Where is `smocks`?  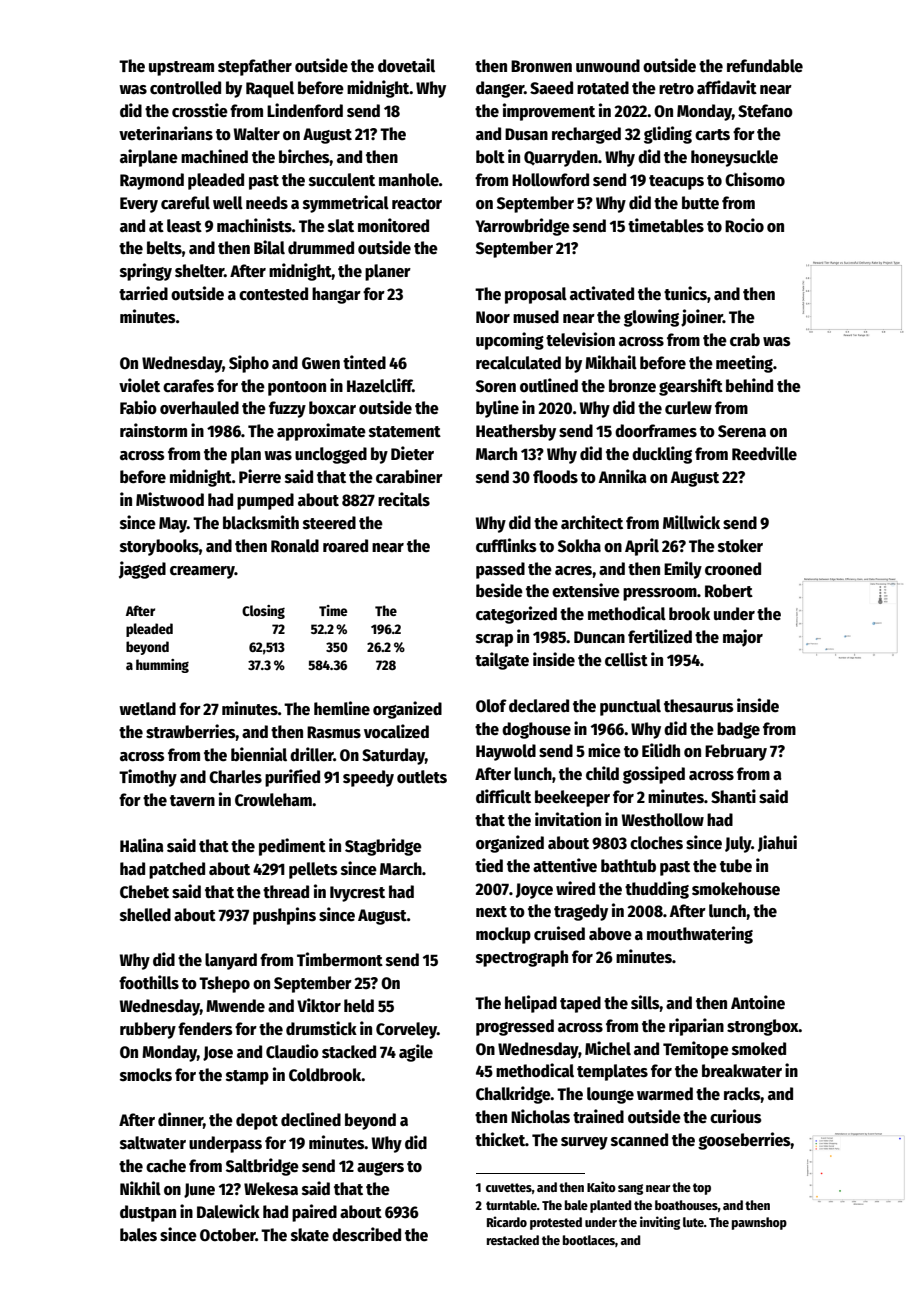
smocks is located at coordinates (146, 1075).
